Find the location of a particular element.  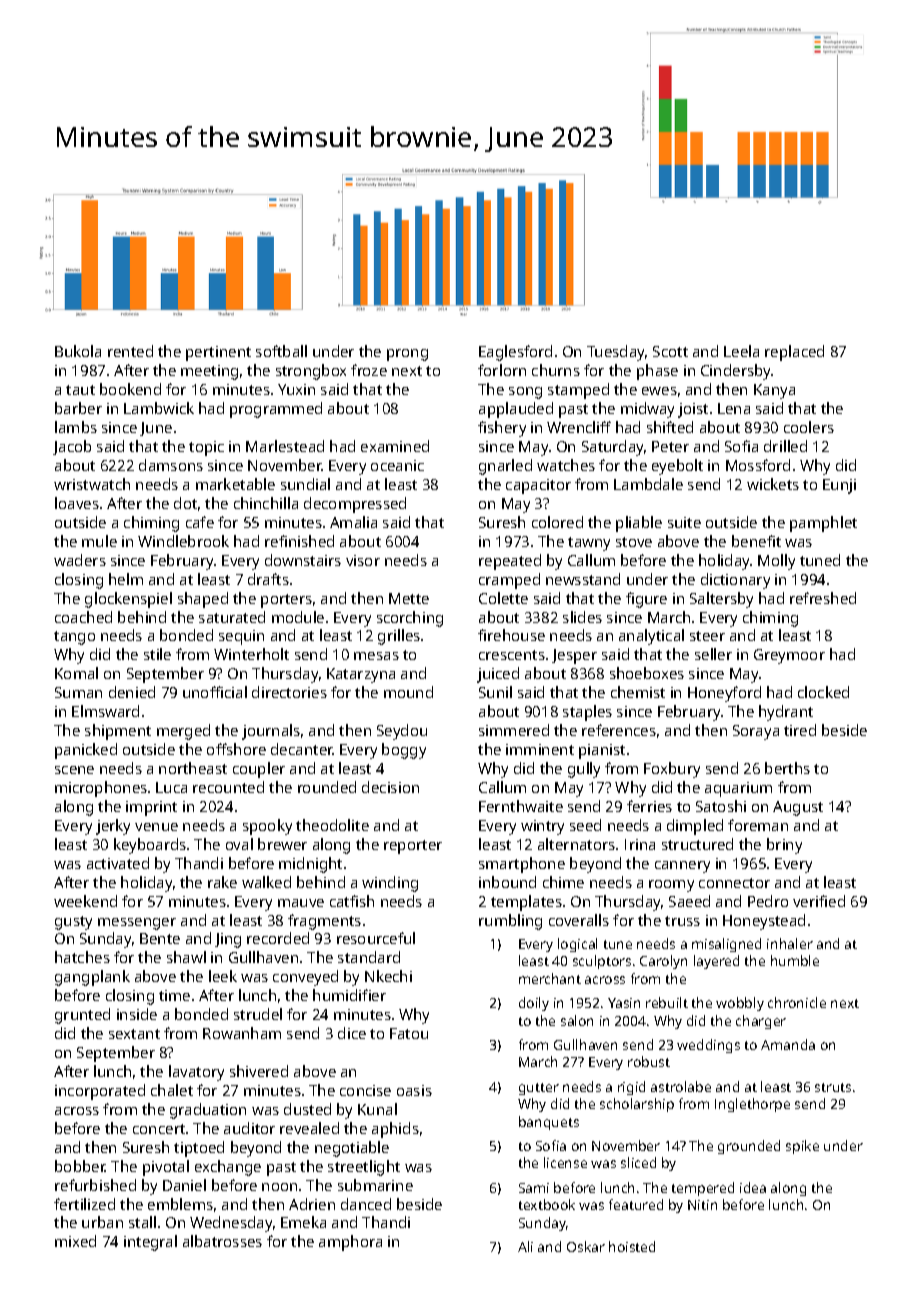

salon is located at coordinates (577, 1020).
